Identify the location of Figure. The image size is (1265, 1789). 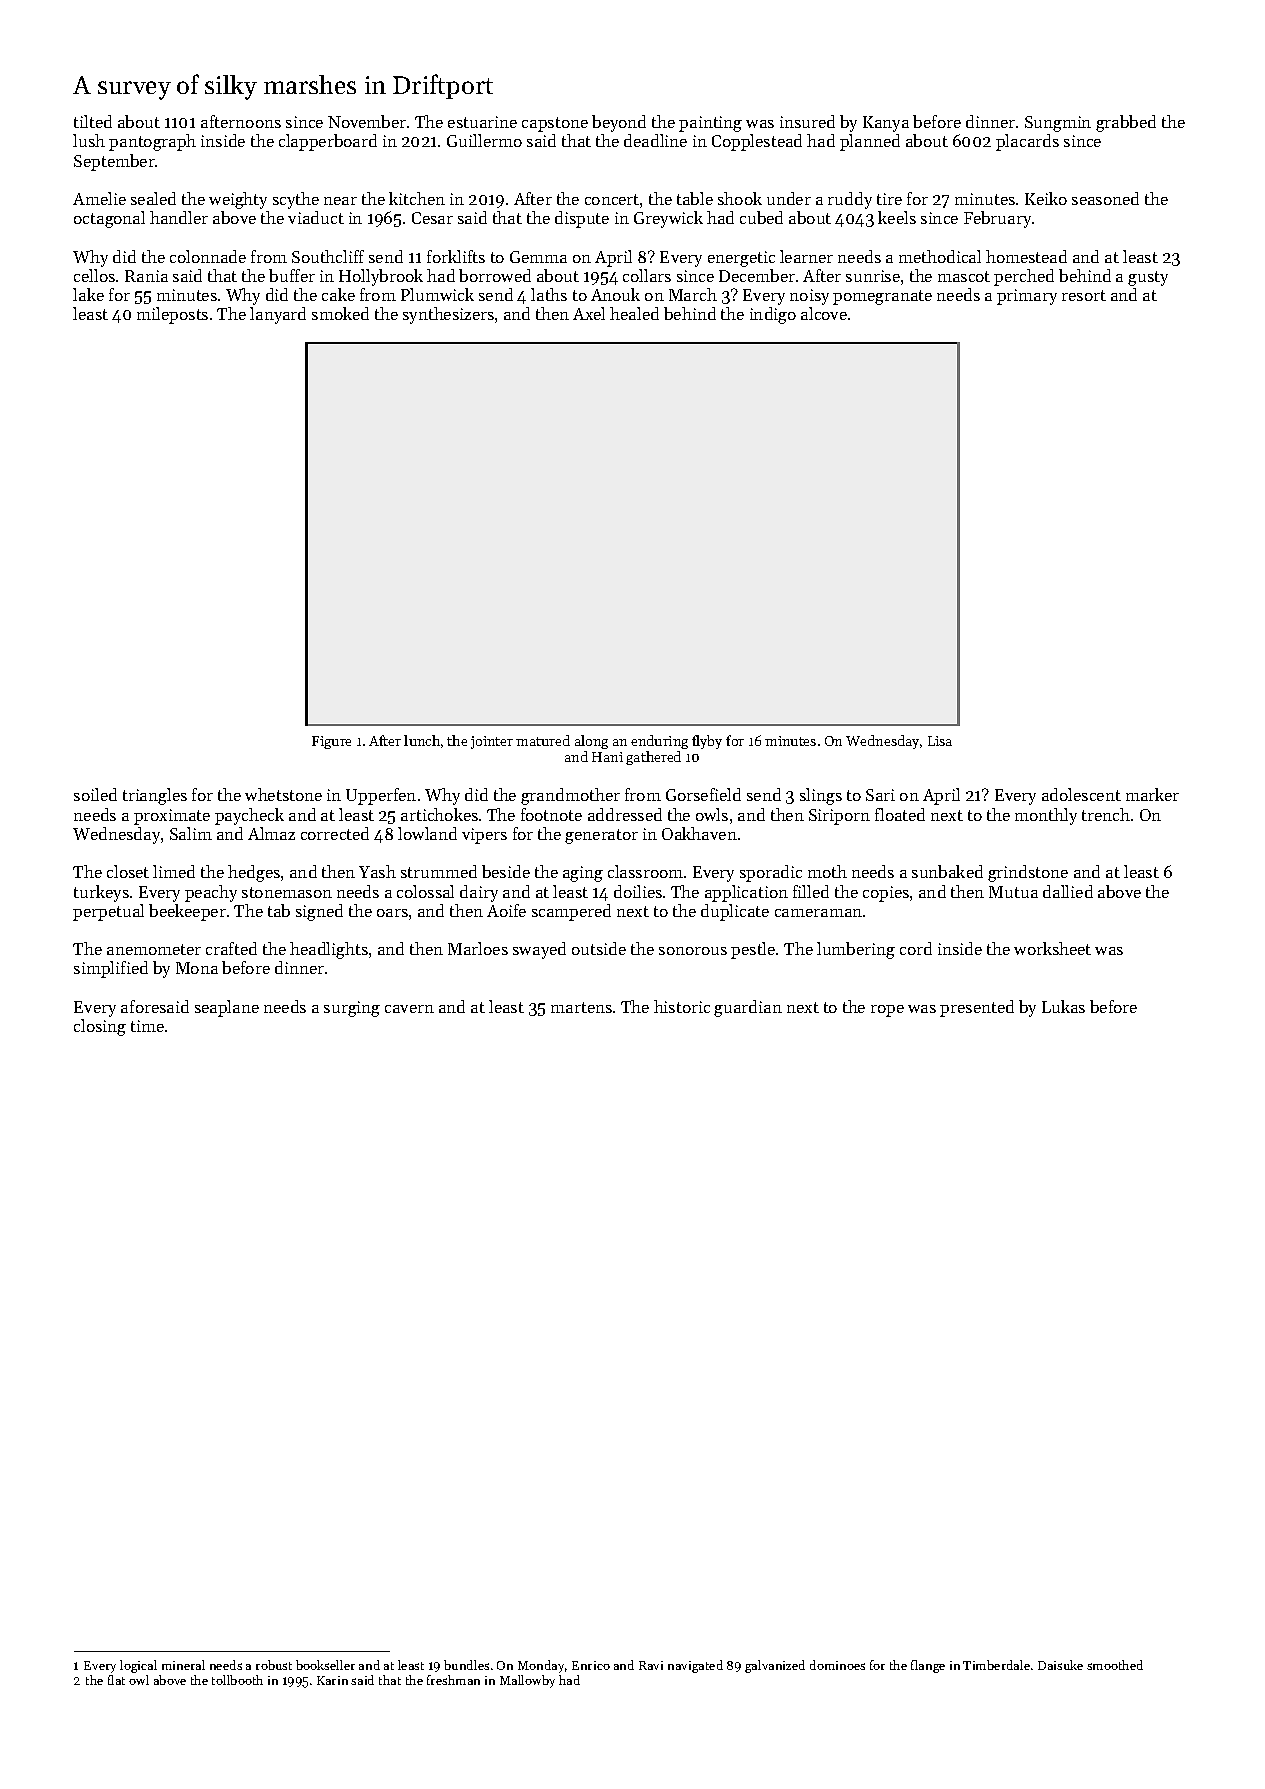
(331, 742).
